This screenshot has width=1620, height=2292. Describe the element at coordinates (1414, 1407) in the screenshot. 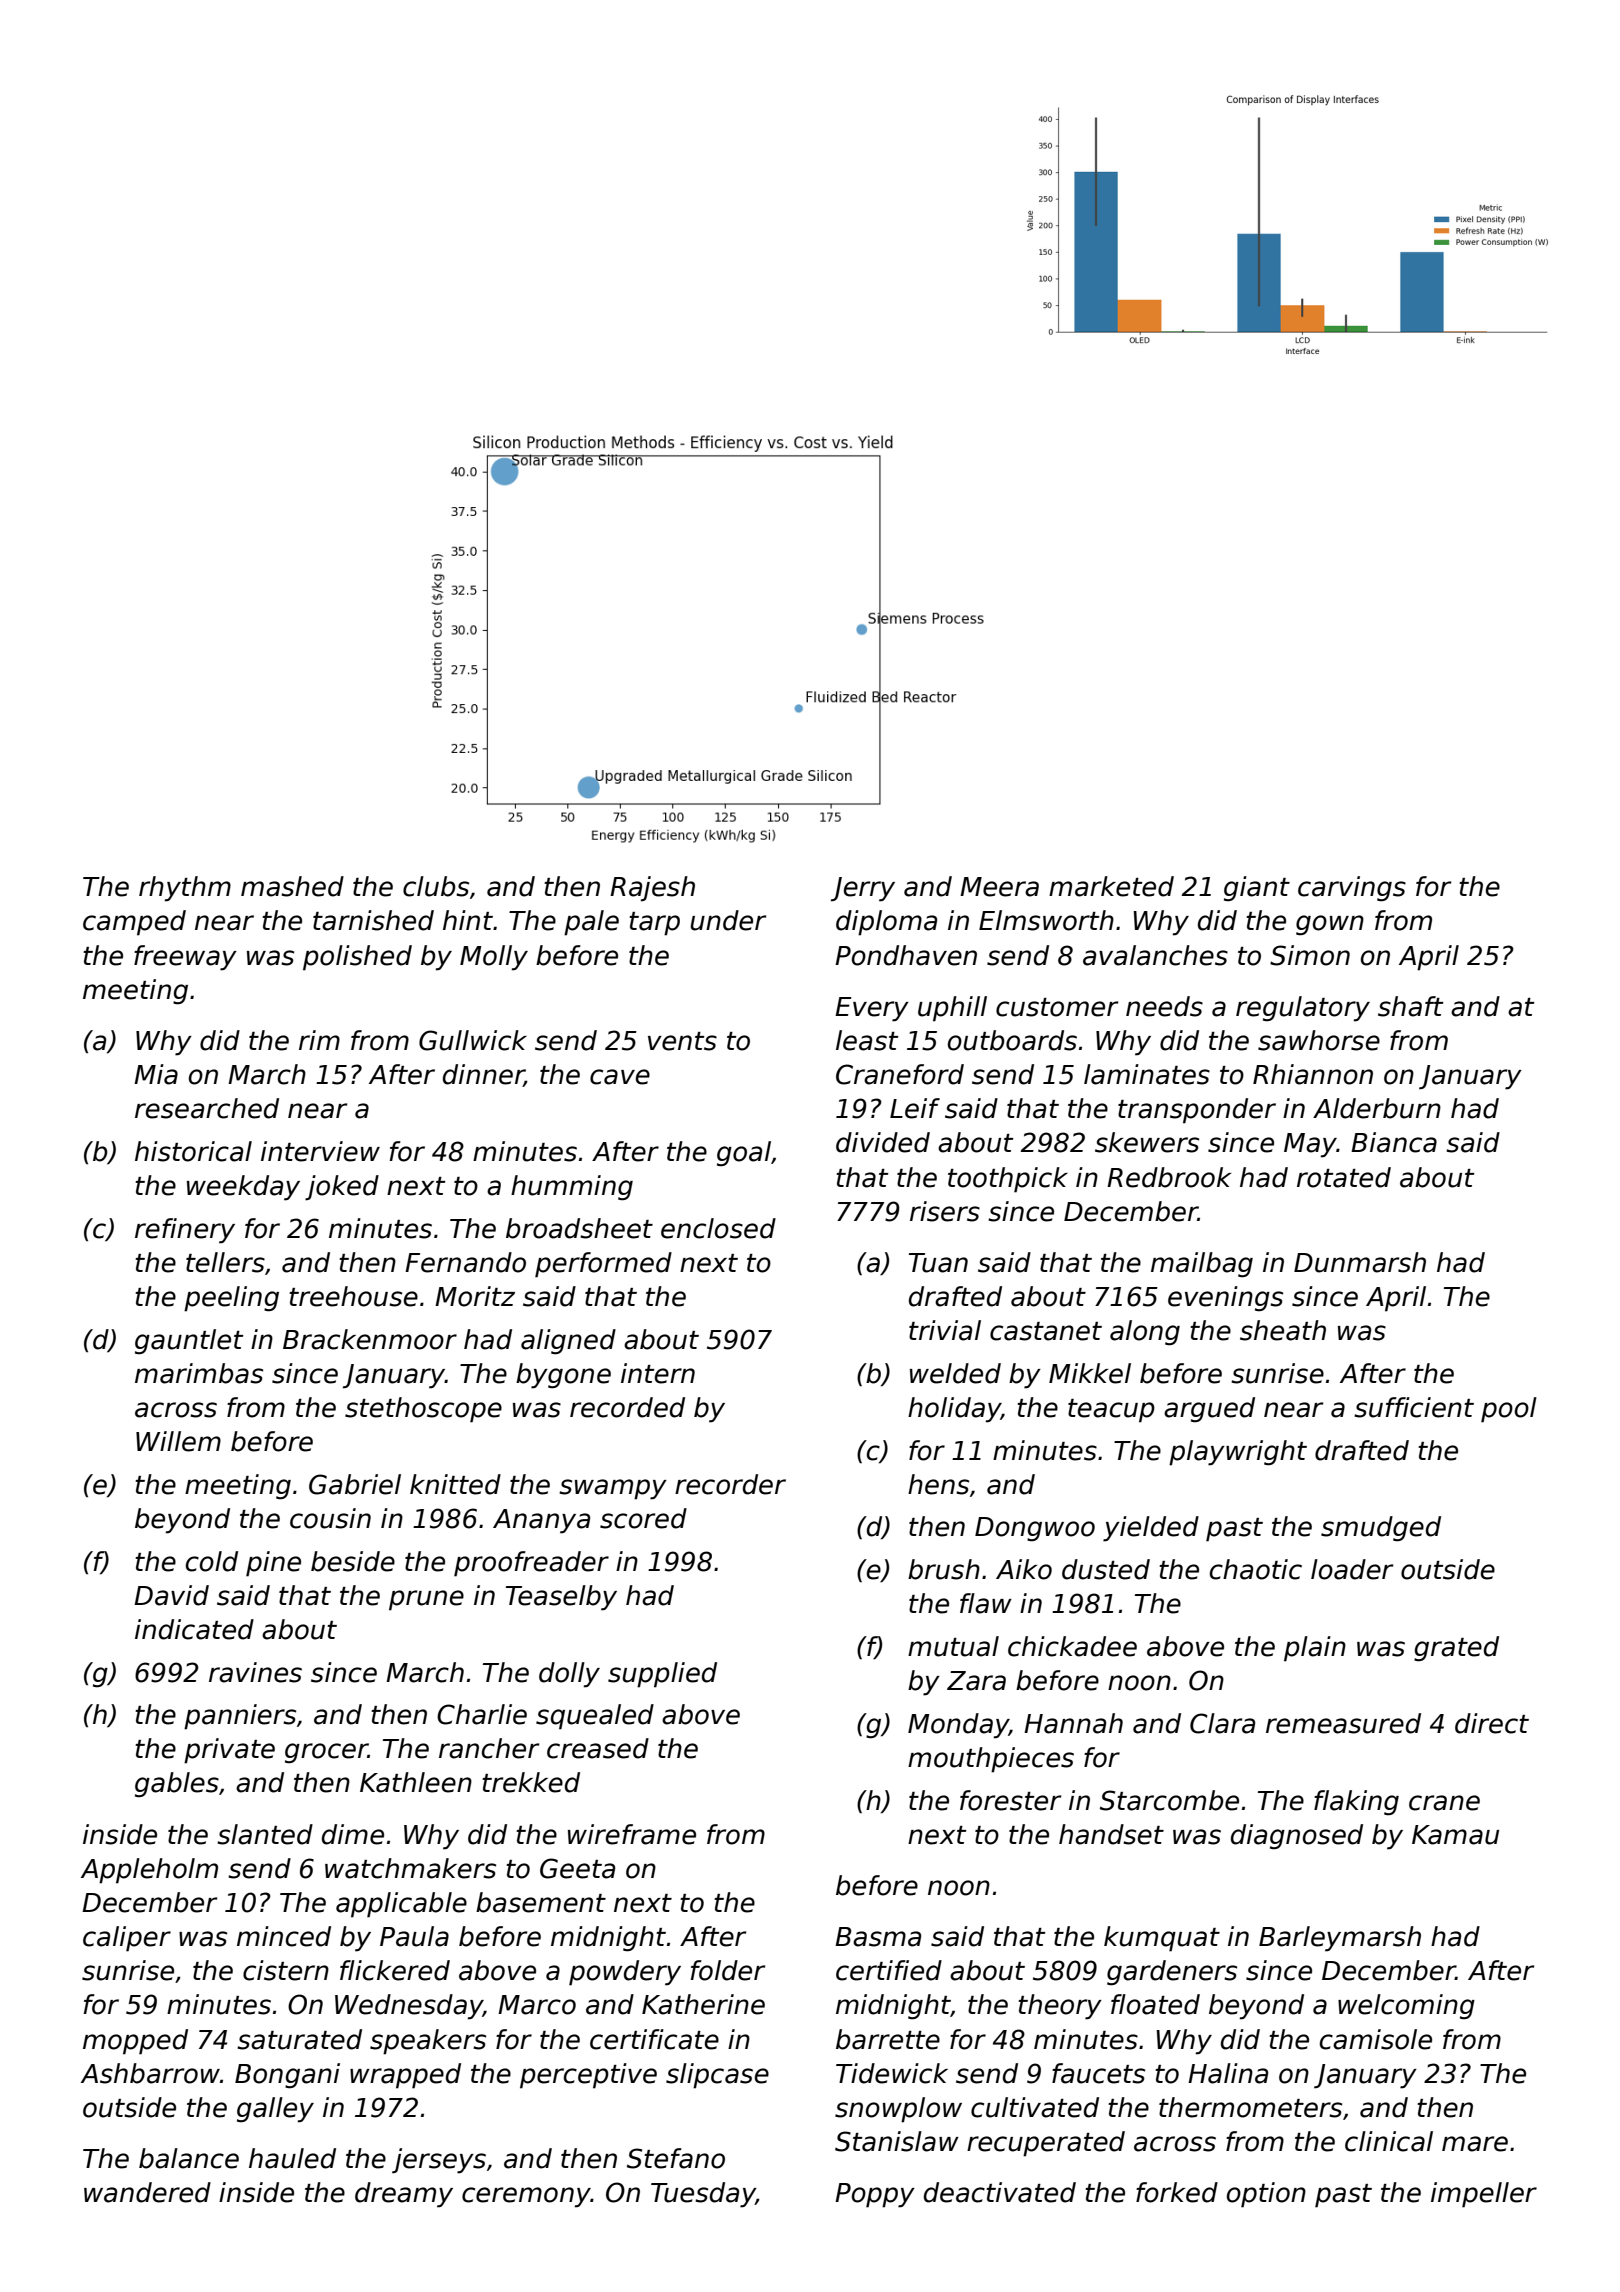

I see `sufficient` at that location.
